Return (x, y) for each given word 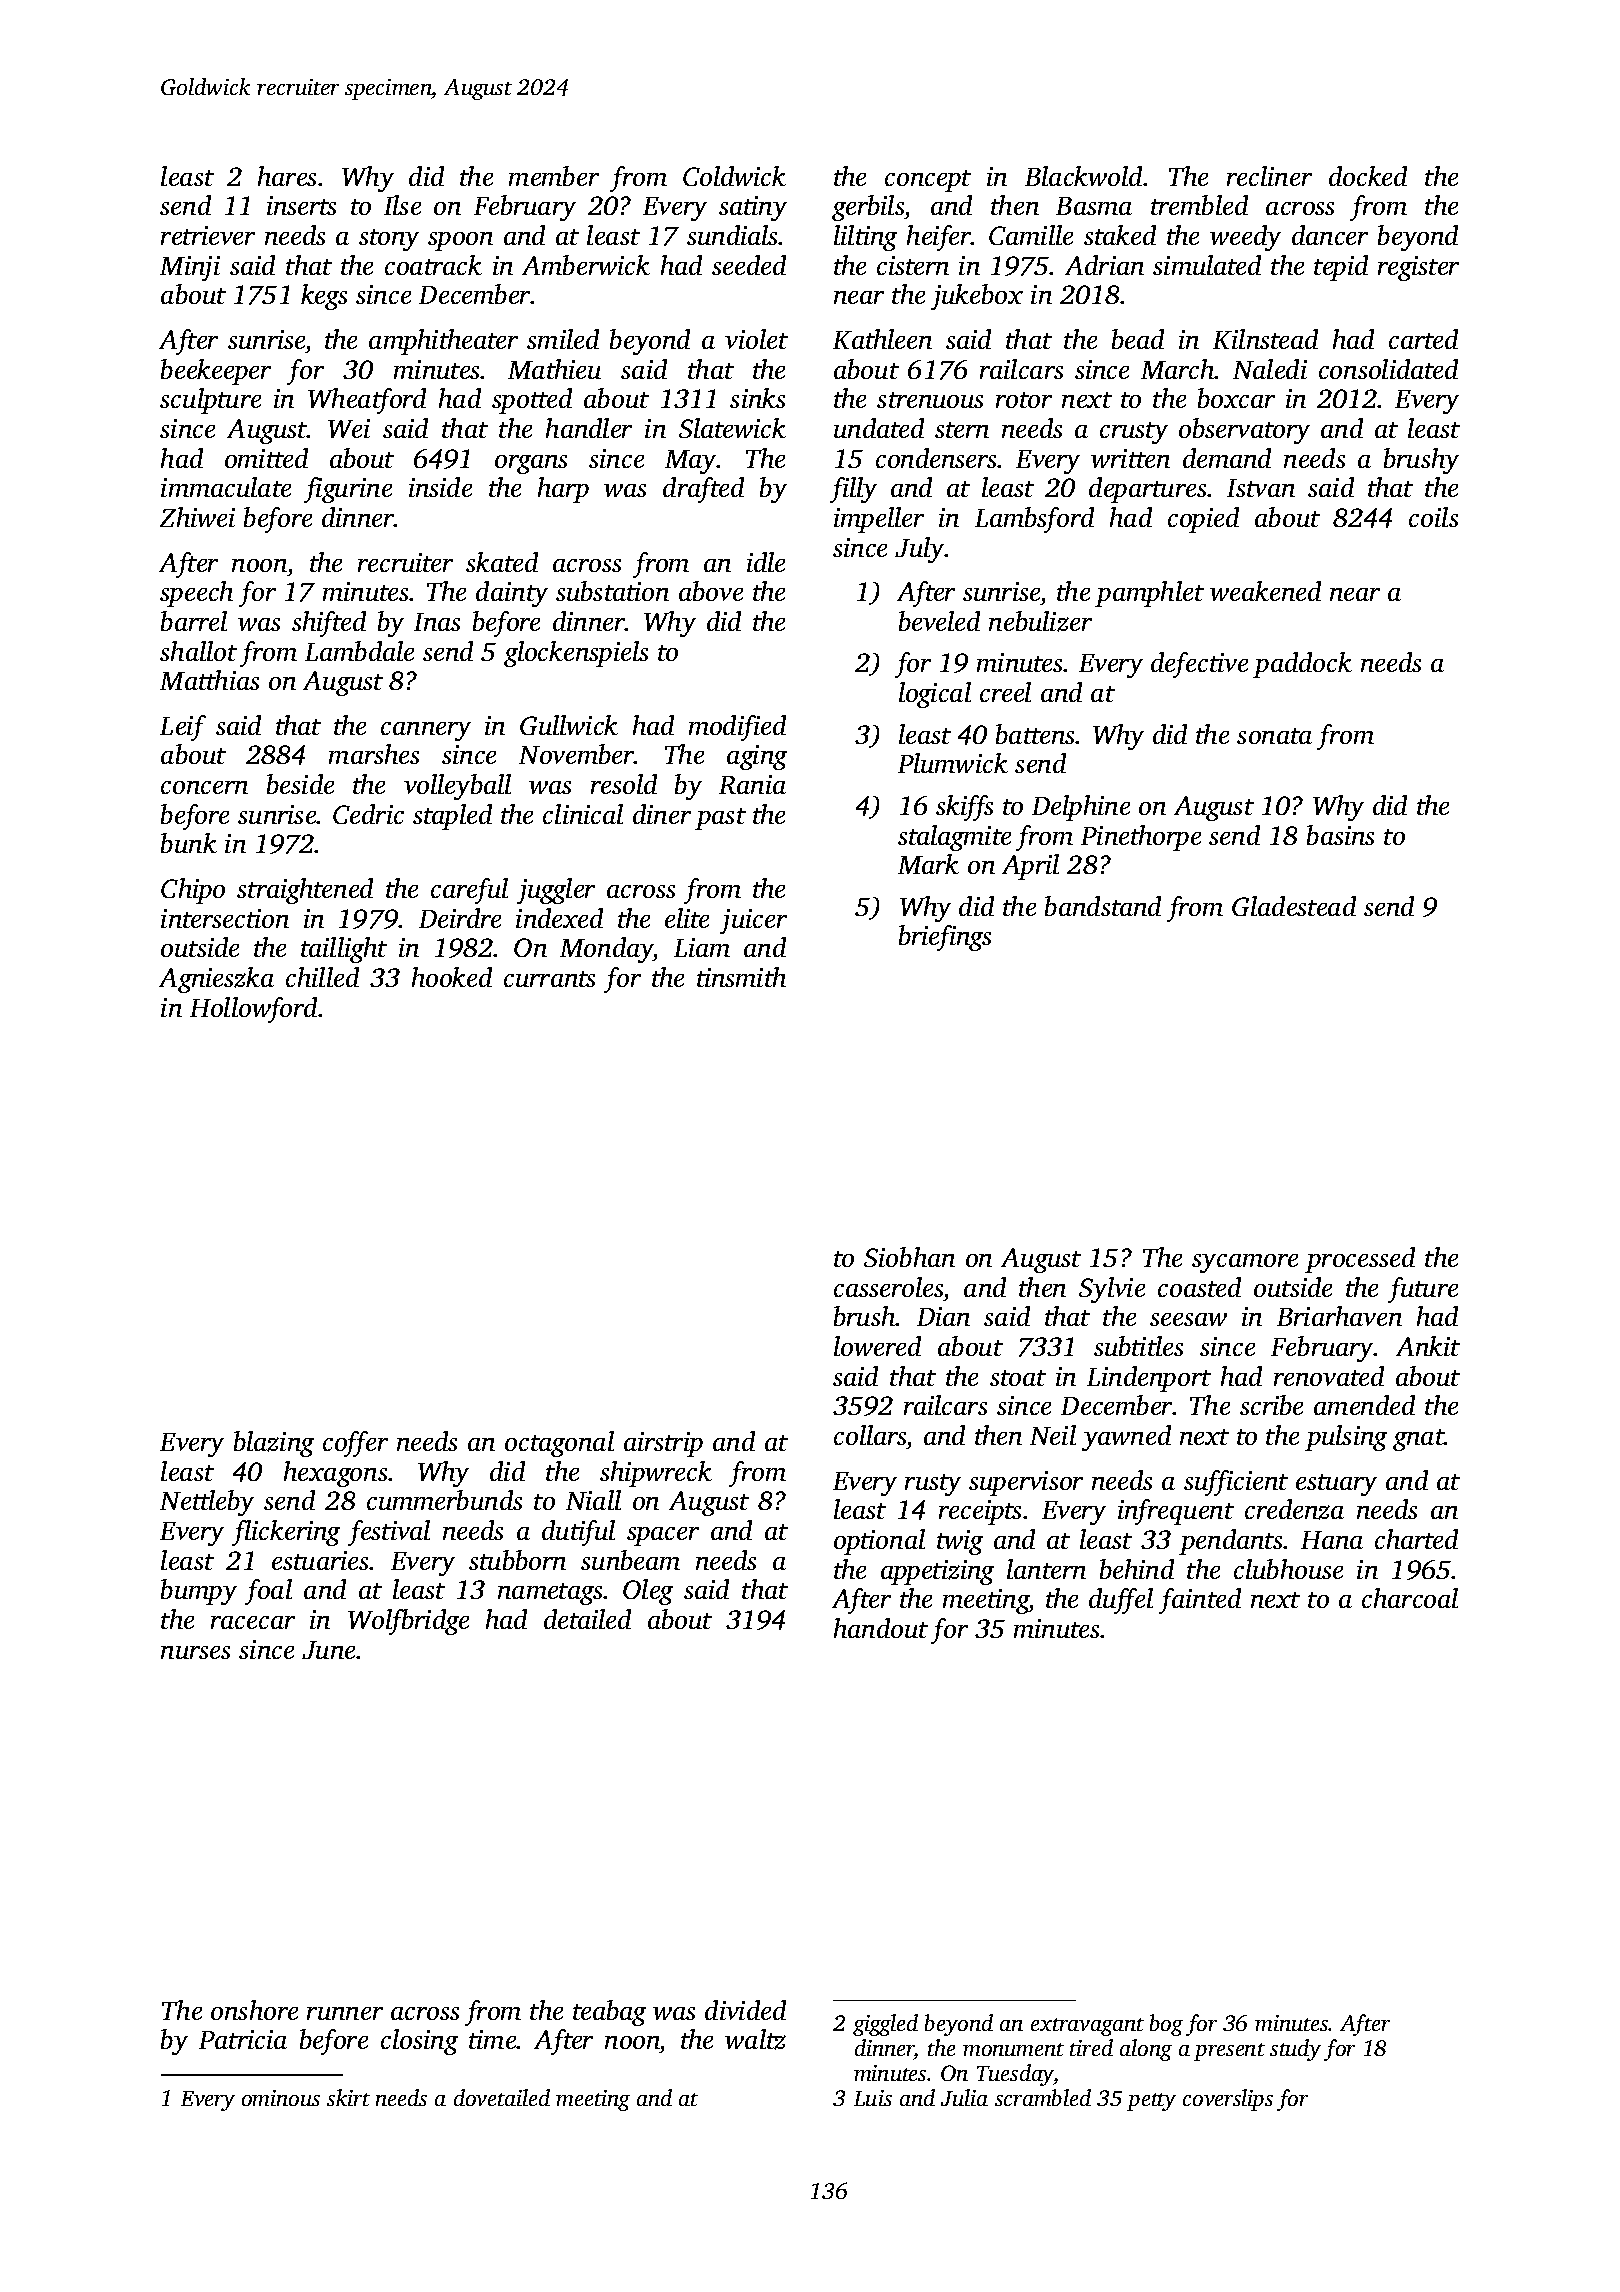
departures (1147, 490)
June (328, 1650)
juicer (753, 921)
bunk (189, 843)
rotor (1024, 400)
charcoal (1410, 1598)
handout (881, 1628)
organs (531, 464)
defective (1199, 665)
